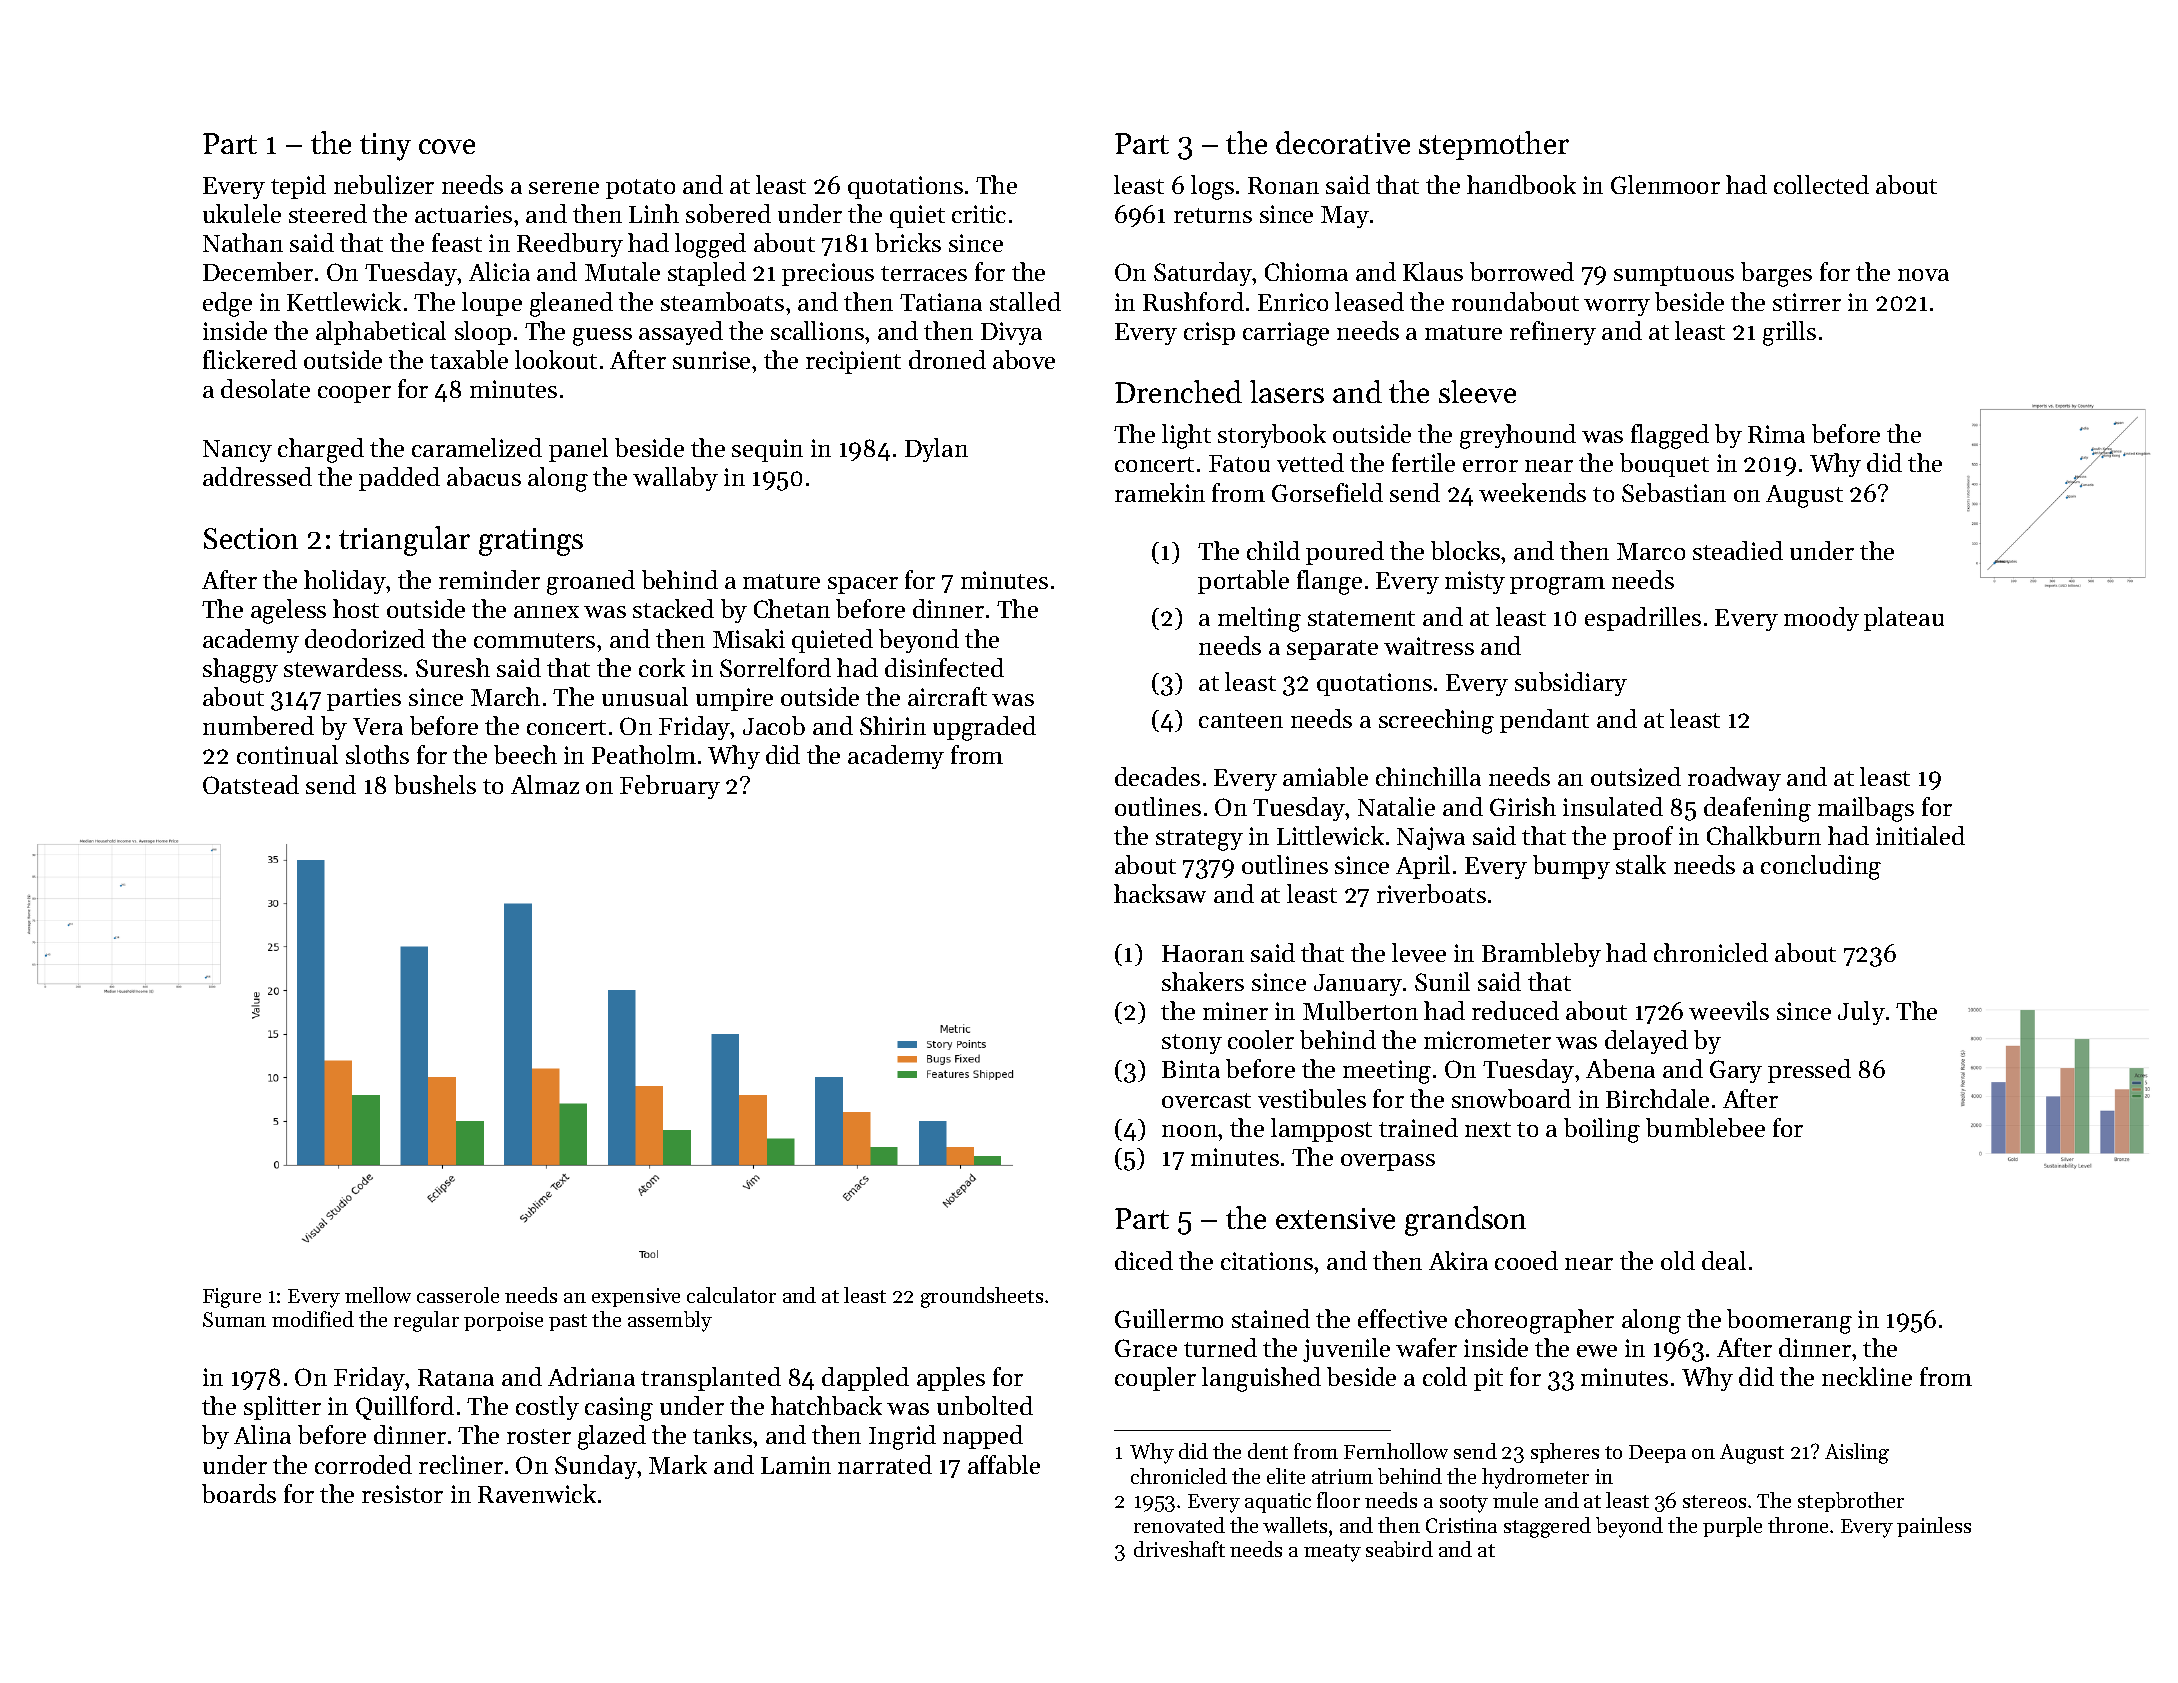 This screenshot has height=1683, width=2178. What do you see at coordinates (1809, 1071) in the screenshot?
I see `pressed` at bounding box center [1809, 1071].
